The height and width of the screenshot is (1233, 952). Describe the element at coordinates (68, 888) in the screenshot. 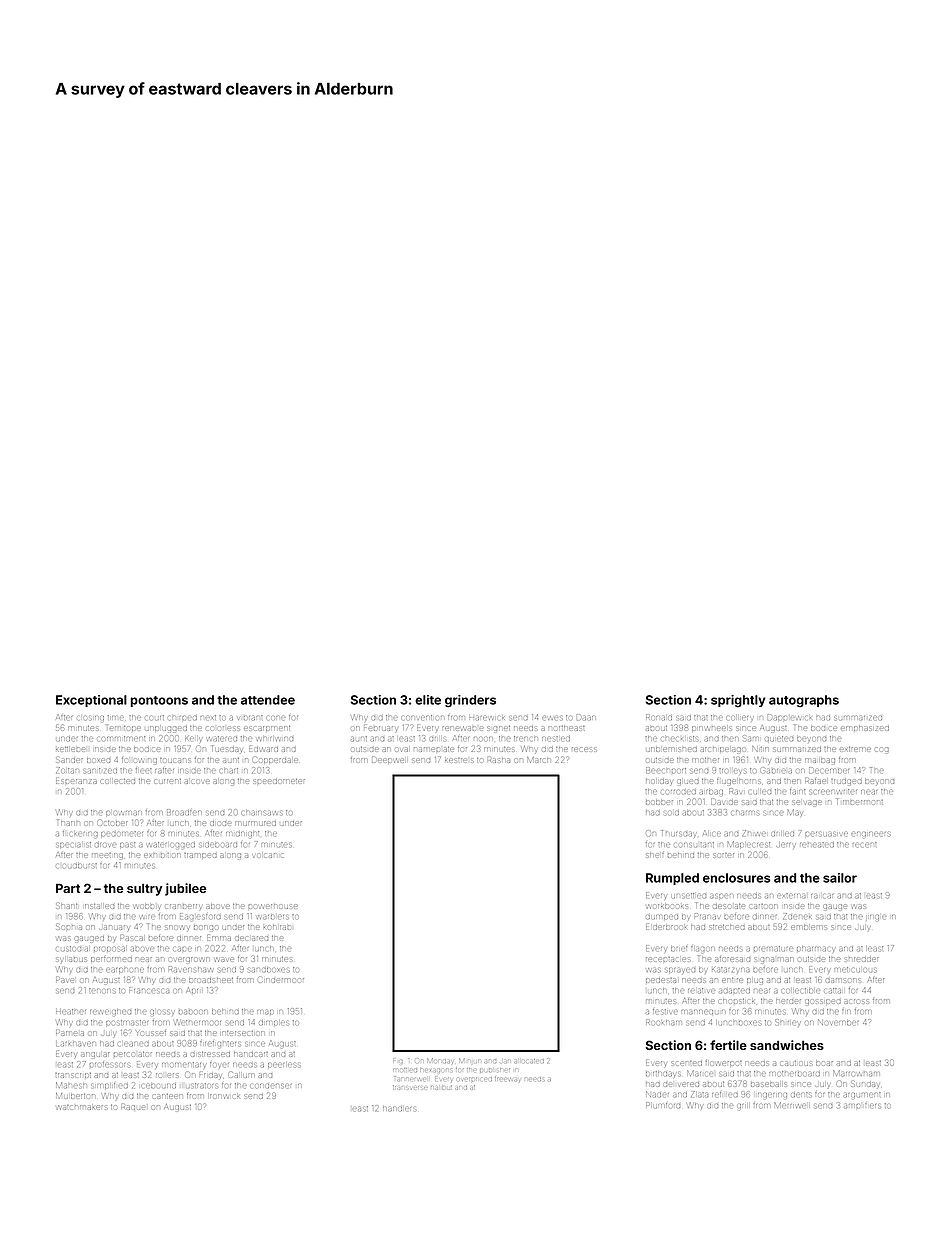

I see `Part` at that location.
